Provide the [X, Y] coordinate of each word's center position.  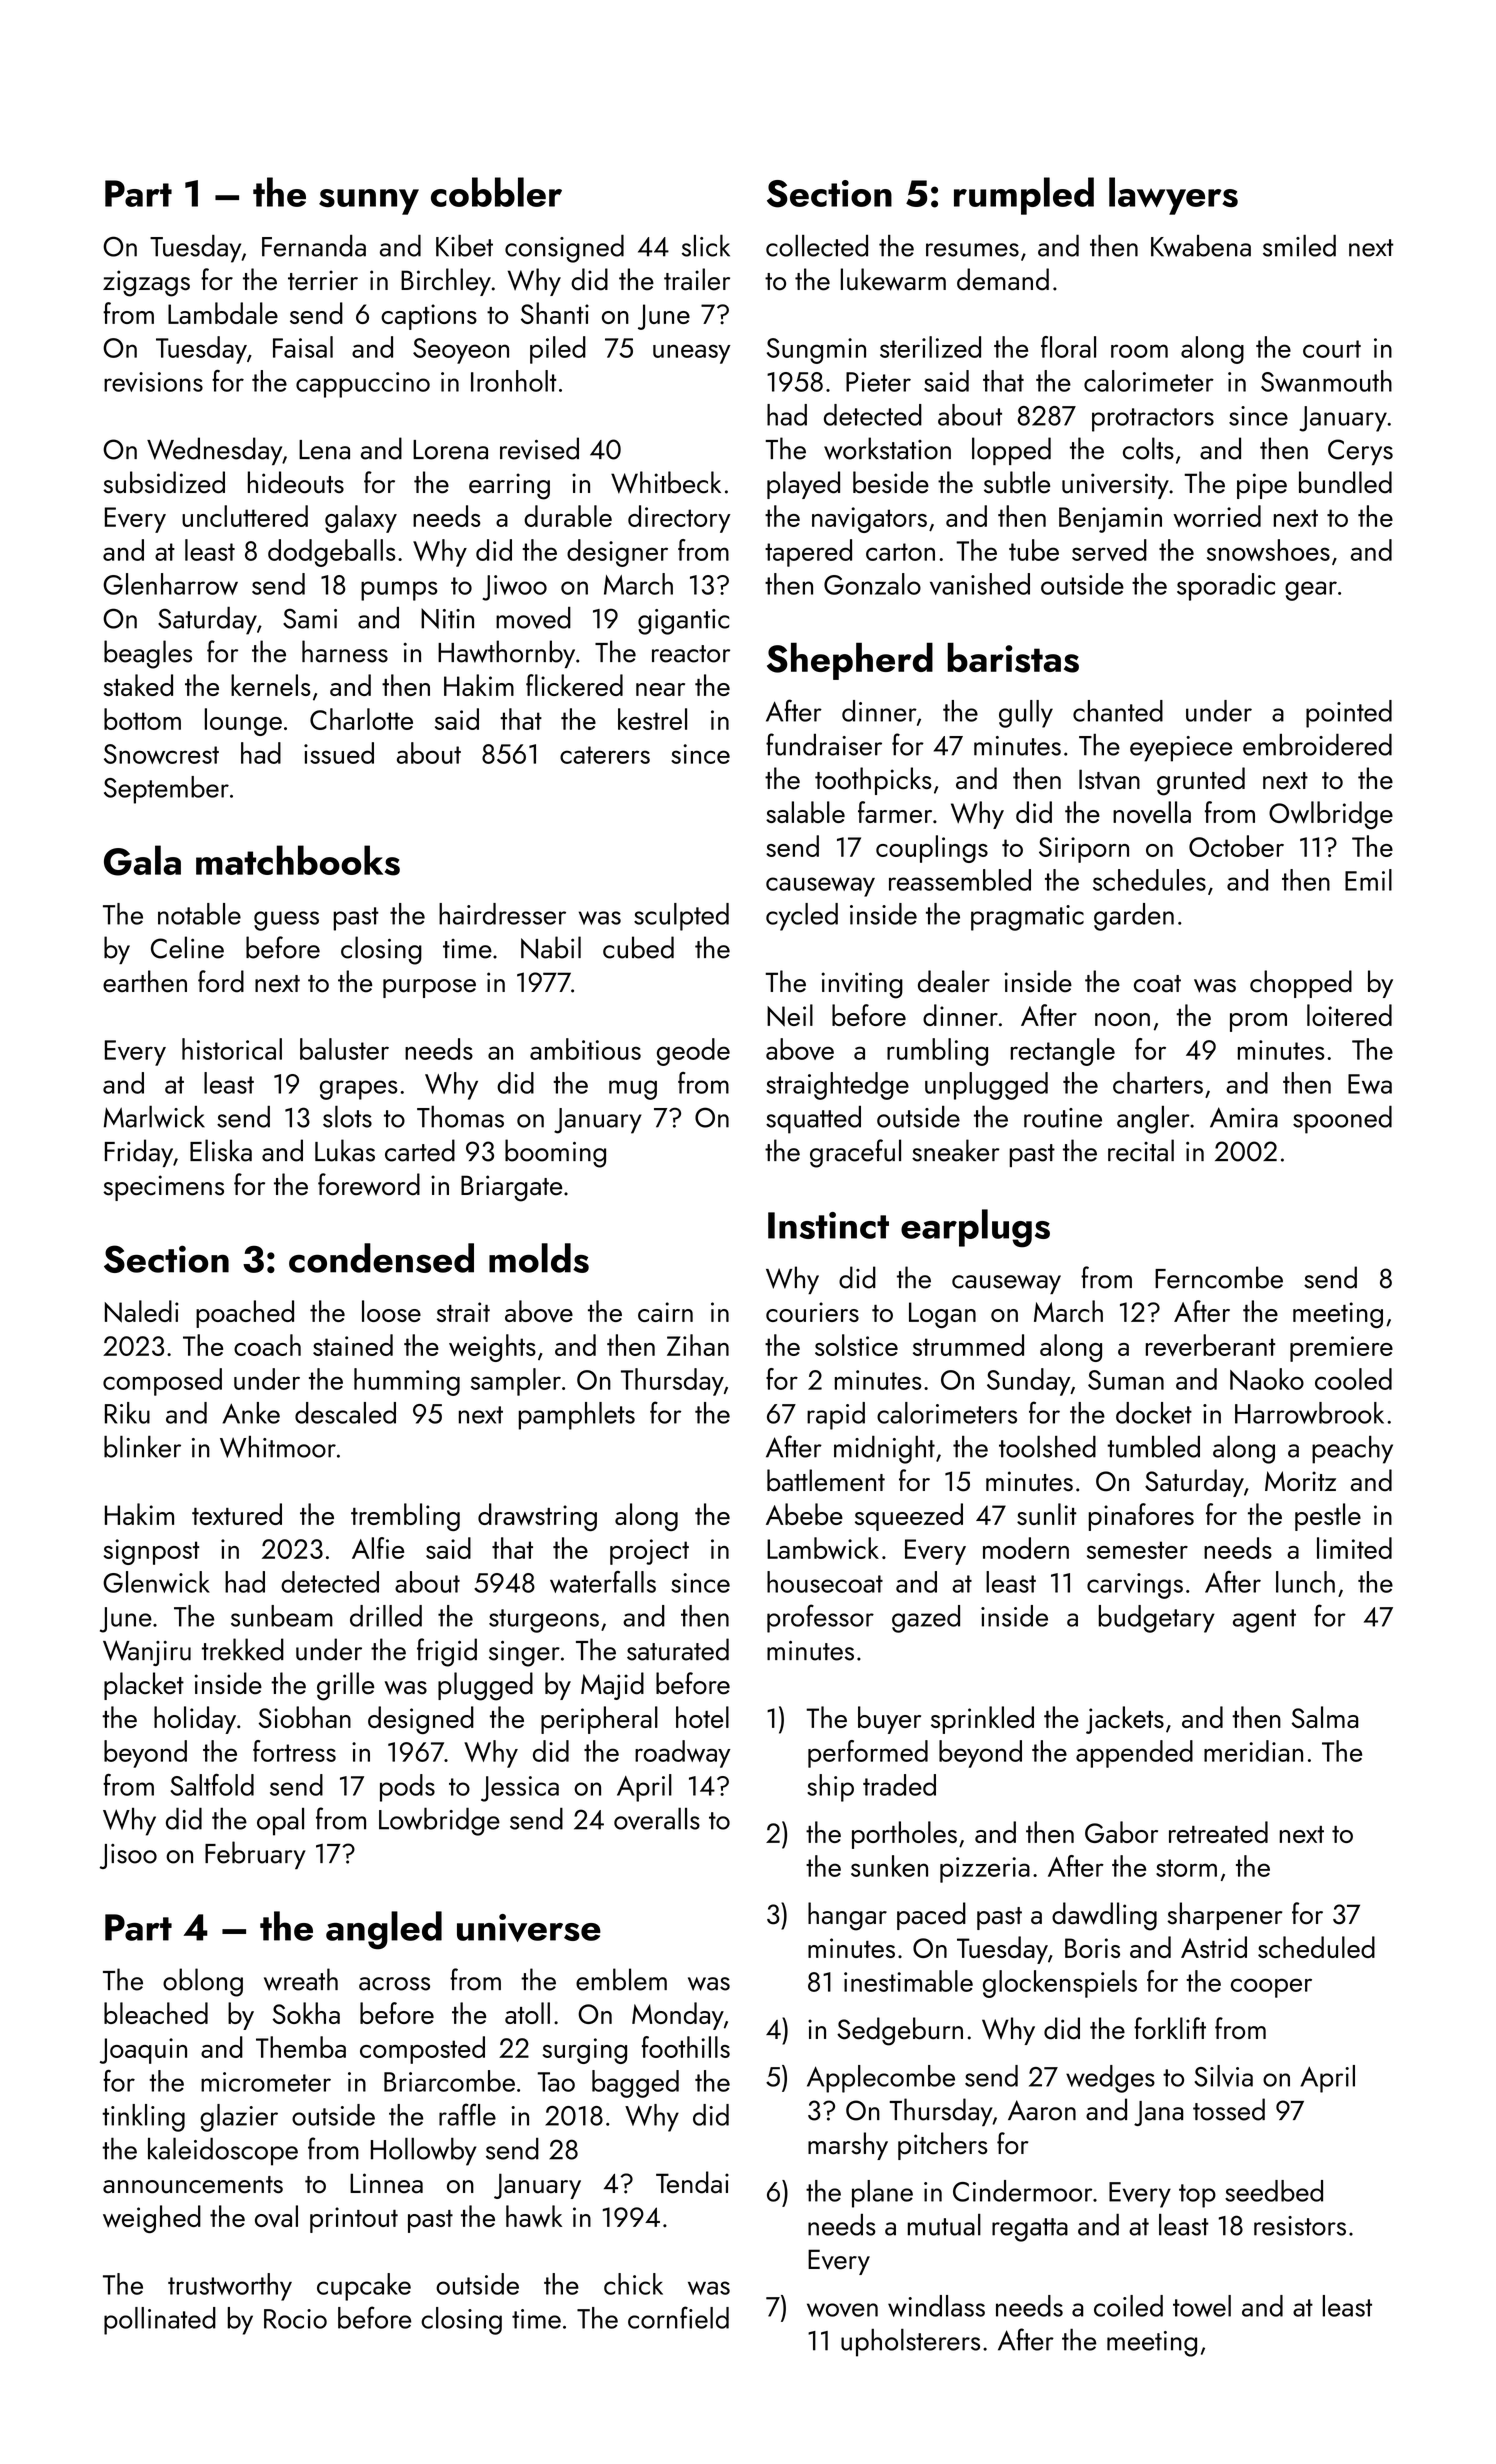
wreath [301, 1979]
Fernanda [314, 246]
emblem [621, 1979]
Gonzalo [872, 584]
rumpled [1024, 196]
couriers [812, 1312]
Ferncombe [1219, 1277]
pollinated [160, 2321]
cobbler [496, 192]
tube [1034, 550]
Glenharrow [170, 584]
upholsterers [910, 2342]
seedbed [1274, 2191]
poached [245, 1314]
